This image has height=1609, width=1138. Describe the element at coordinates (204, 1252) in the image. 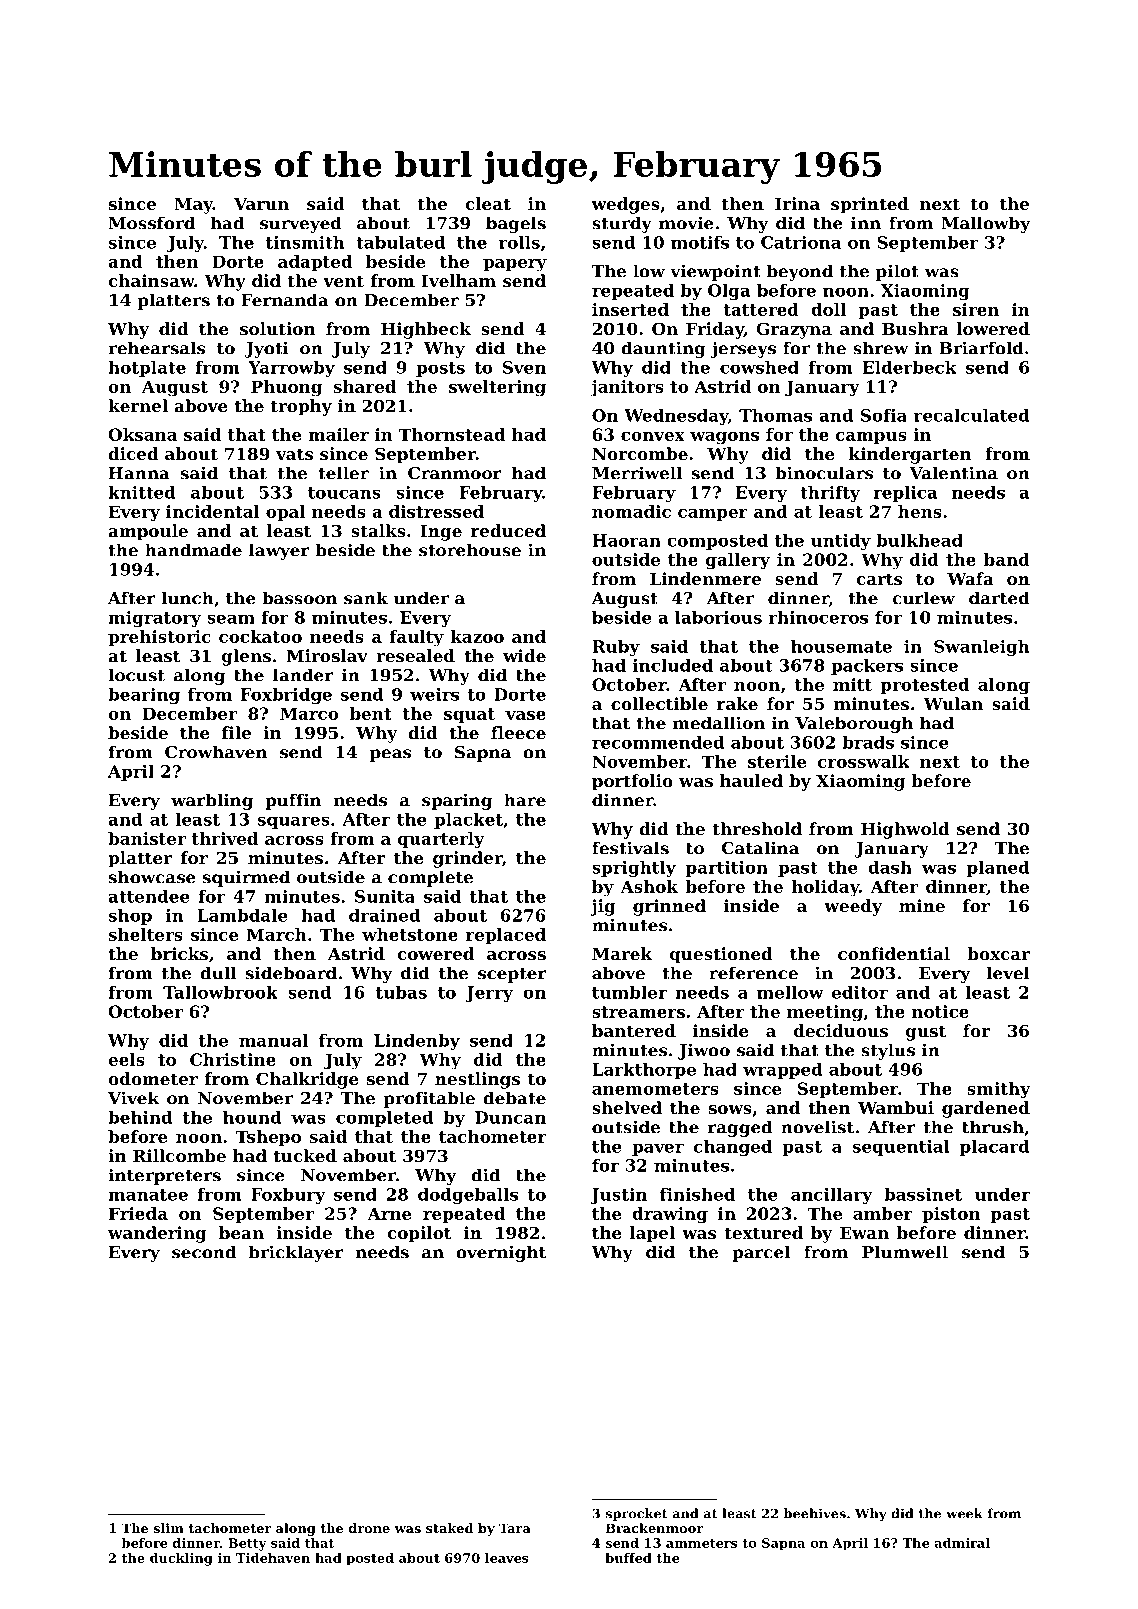

I see `second` at that location.
